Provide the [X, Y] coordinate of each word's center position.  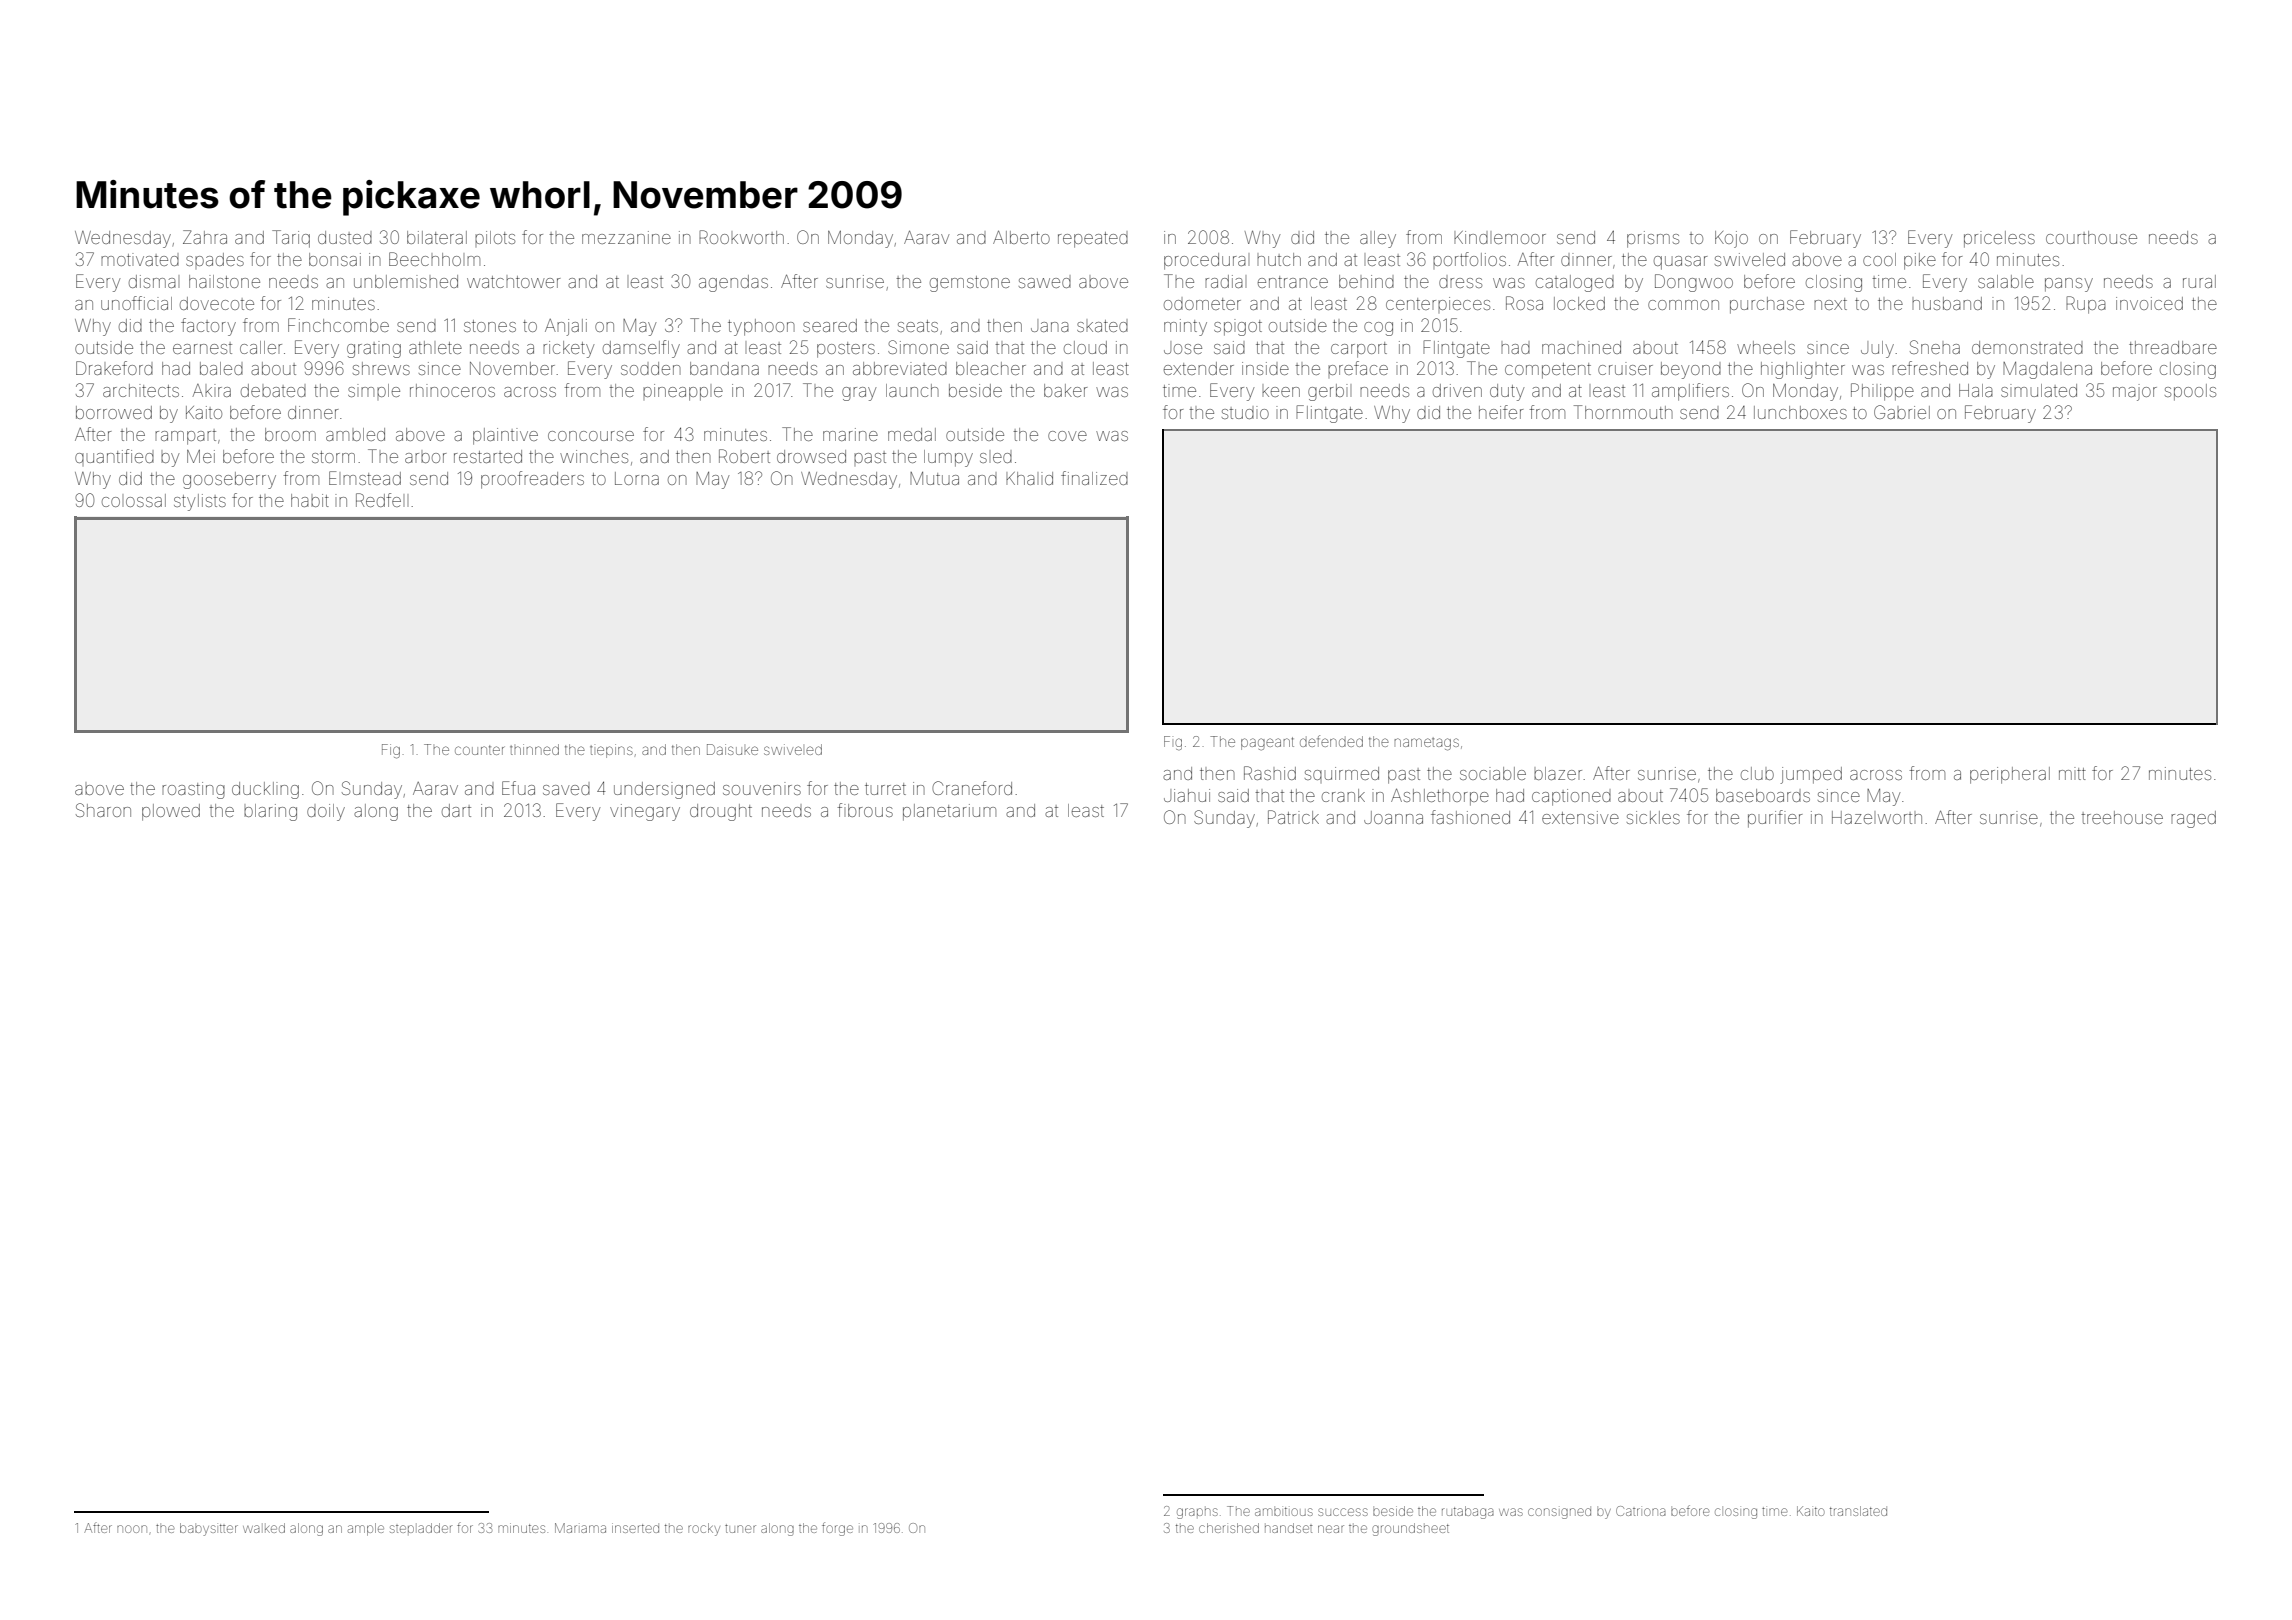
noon [132, 1529]
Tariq [291, 239]
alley [1378, 239]
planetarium [949, 812]
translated [1858, 1511]
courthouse [2091, 237]
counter [479, 750]
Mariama [580, 1528]
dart [456, 810]
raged [2193, 819]
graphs [1197, 1513]
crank [1343, 795]
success [1343, 1512]
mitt [2072, 773]
